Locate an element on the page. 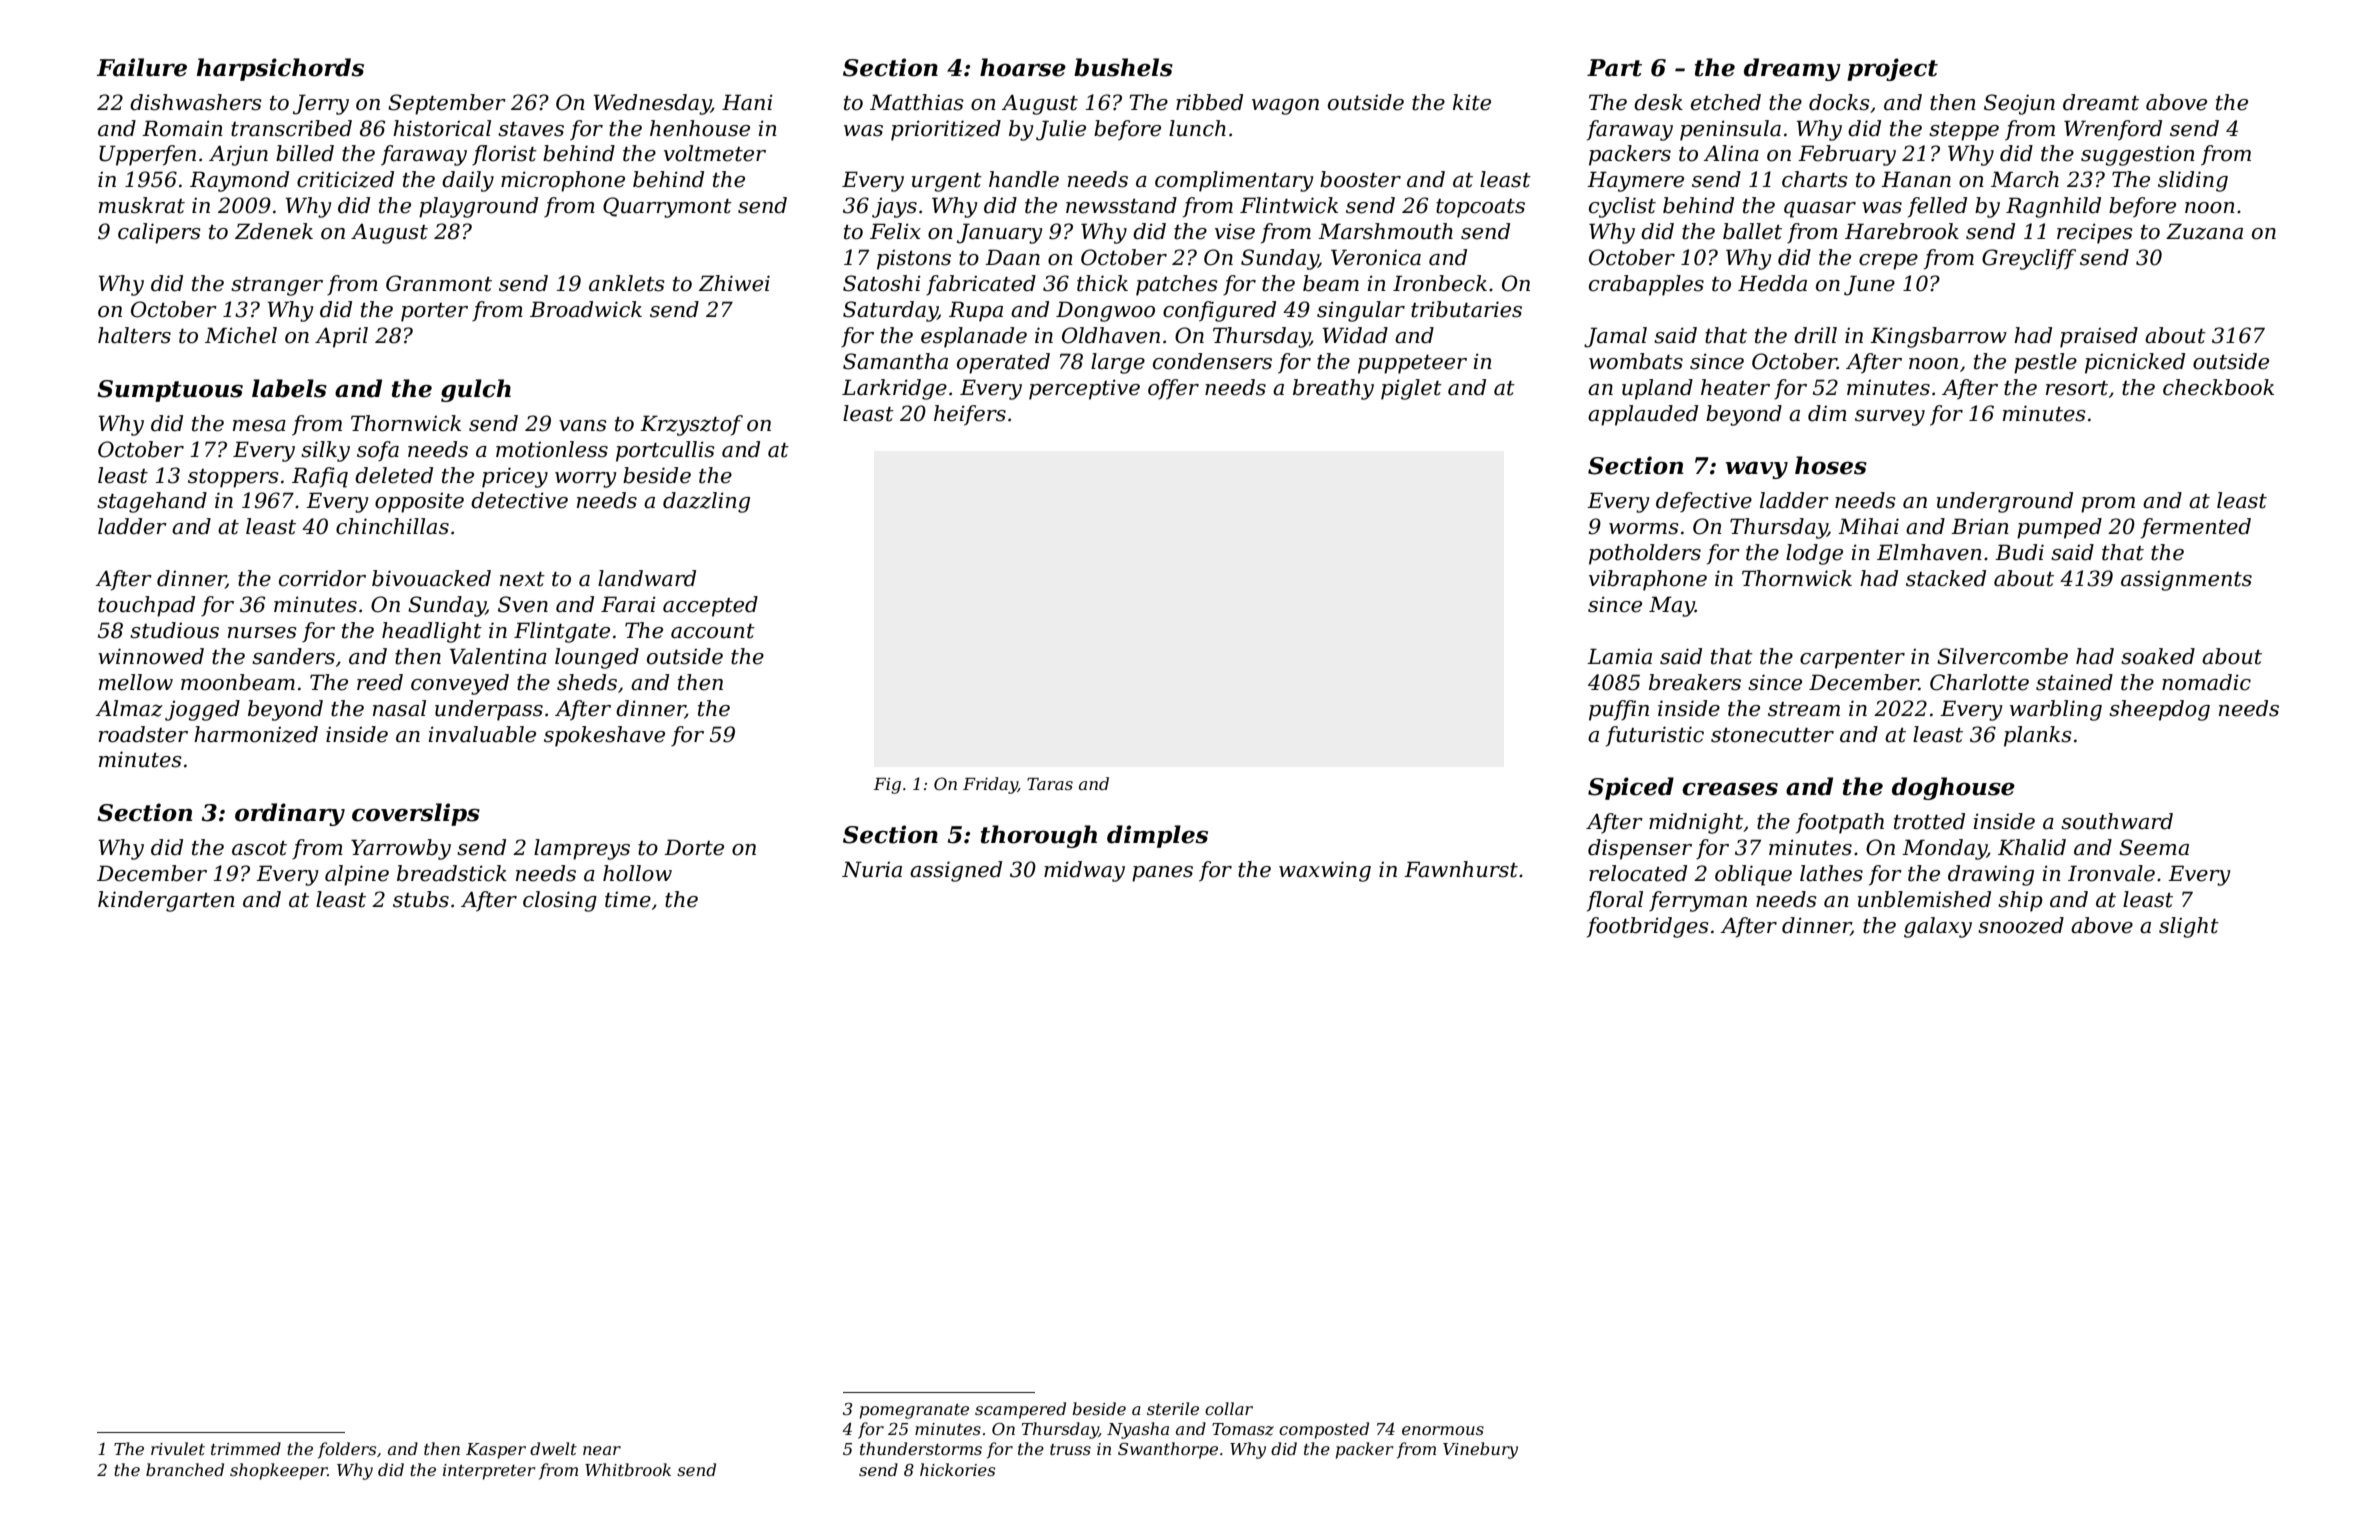 The width and height of the image is (2378, 1539). enormous is located at coordinates (1443, 1430).
